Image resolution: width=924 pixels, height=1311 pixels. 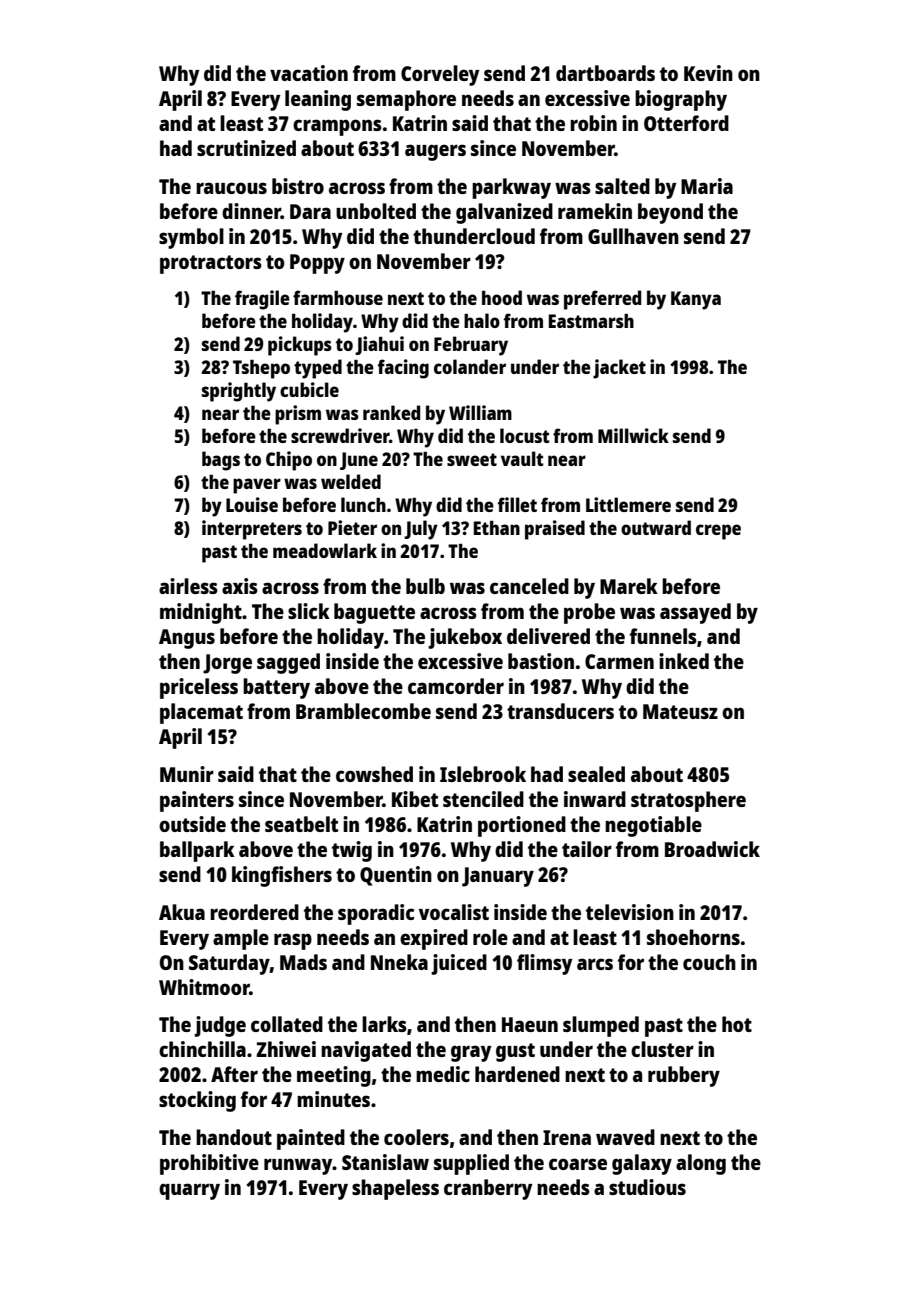 What do you see at coordinates (471, 1053) in the image?
I see `gray` at bounding box center [471, 1053].
